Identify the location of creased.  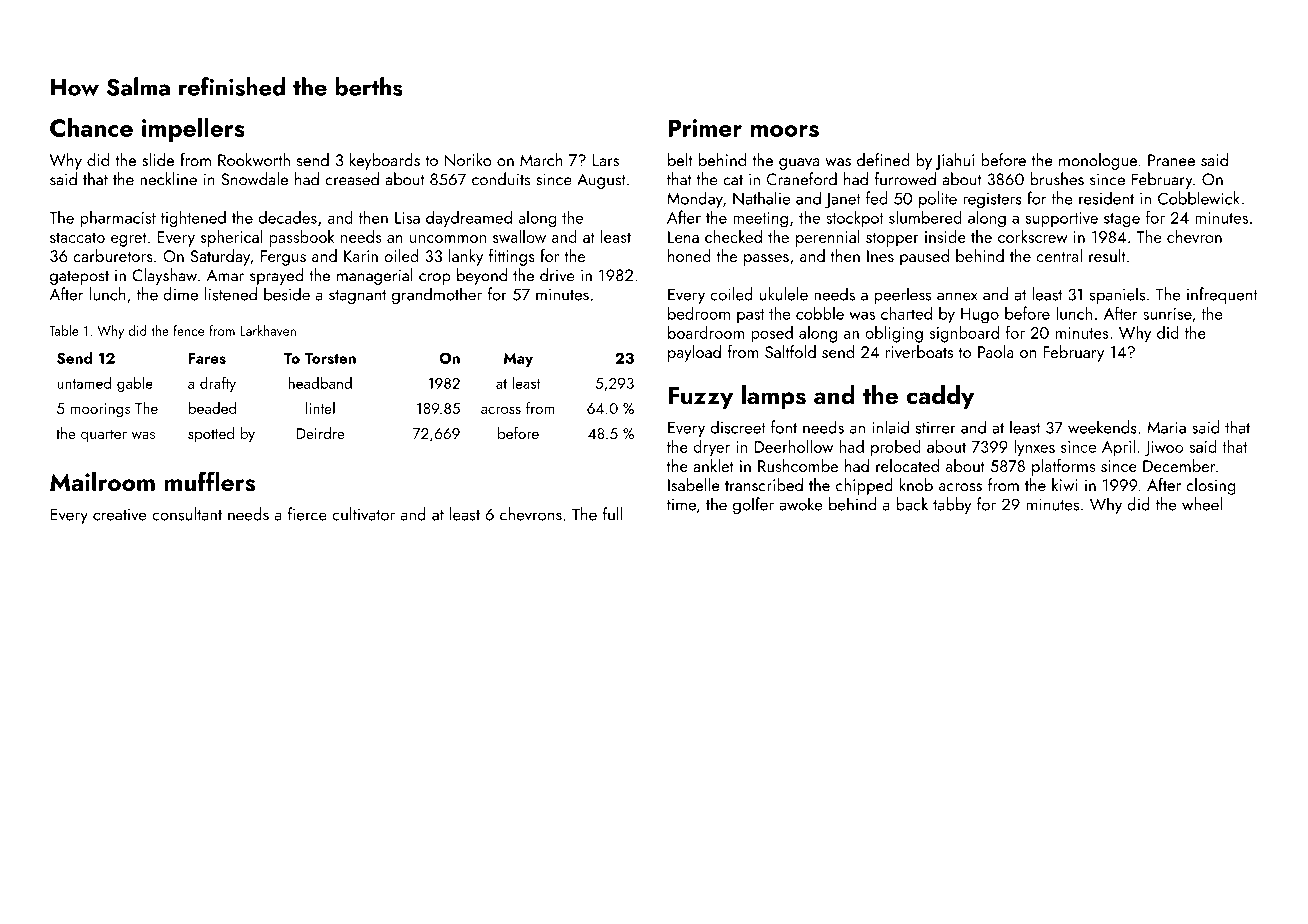
(352, 179).
